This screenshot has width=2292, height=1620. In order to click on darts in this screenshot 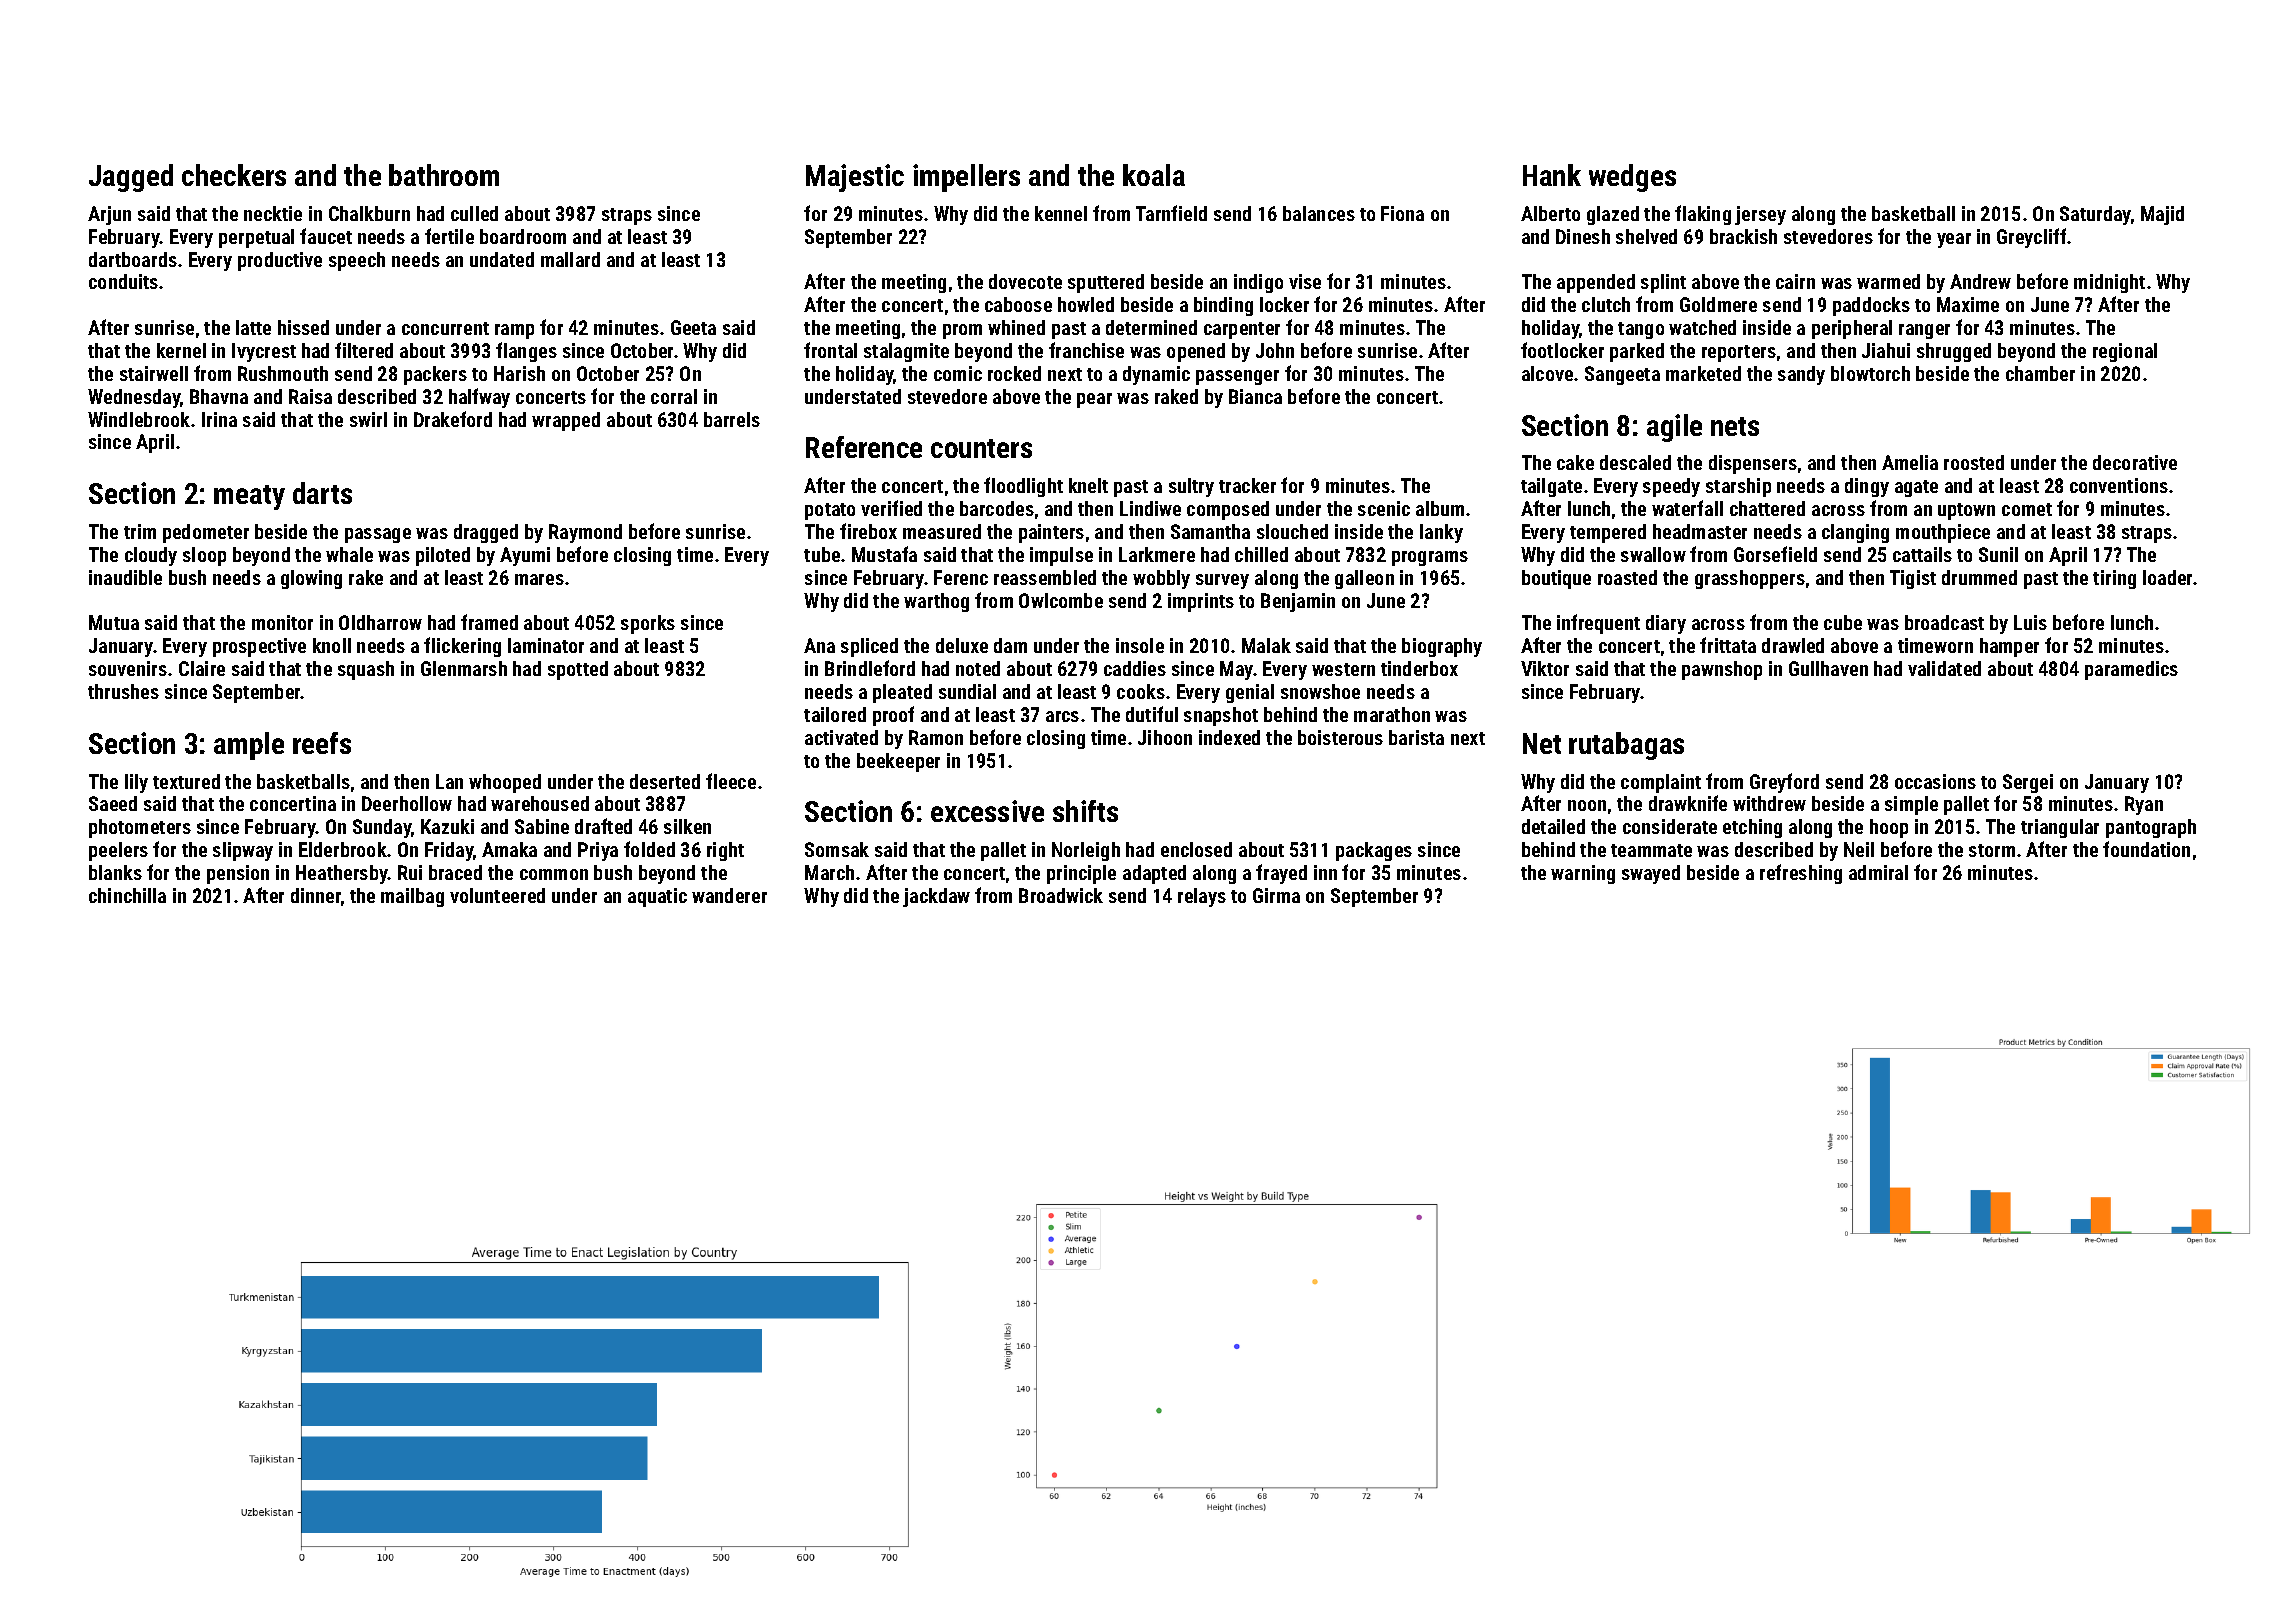, I will do `click(322, 493)`.
